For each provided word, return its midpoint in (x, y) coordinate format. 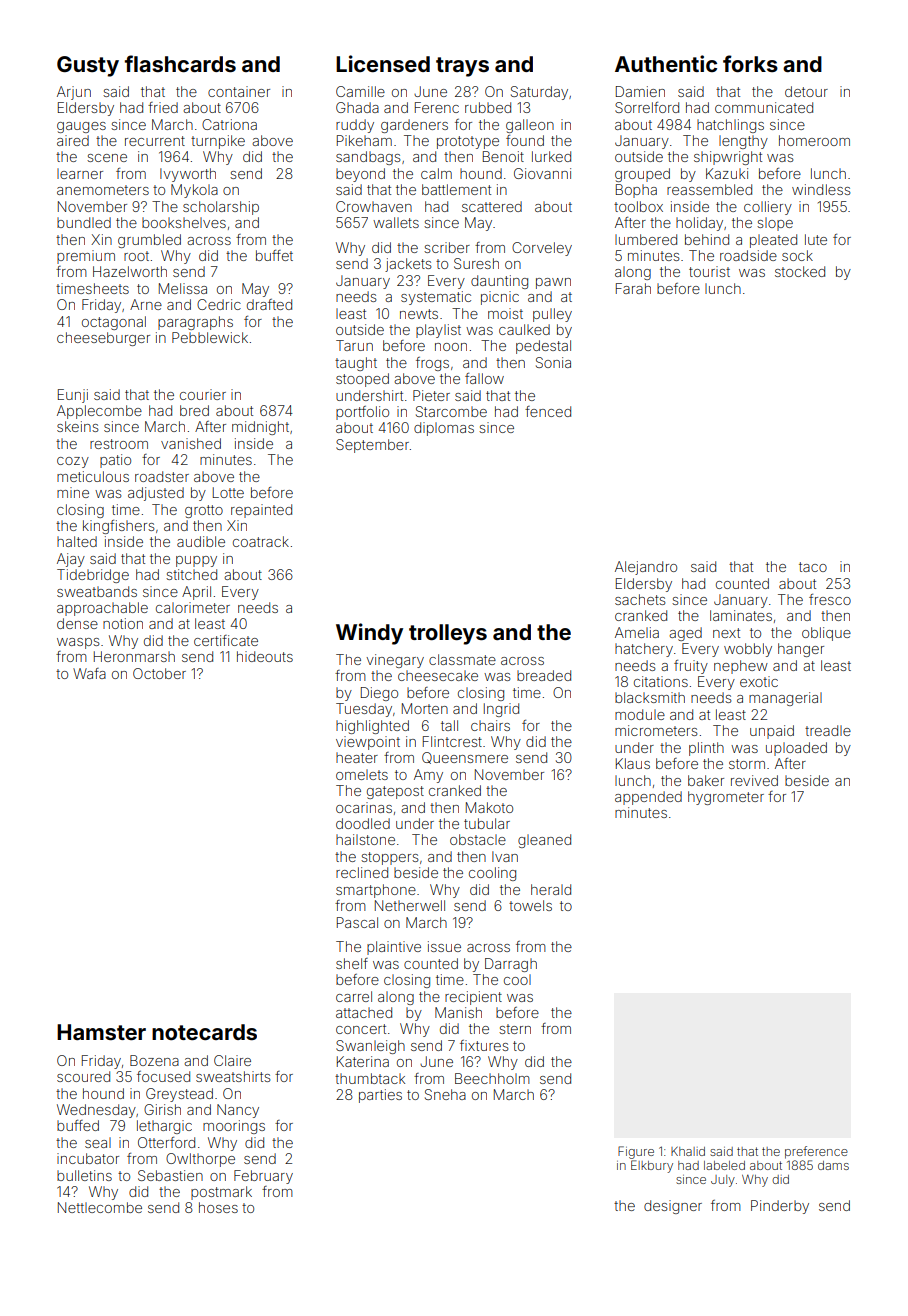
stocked (800, 271)
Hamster (101, 1032)
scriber (447, 247)
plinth (706, 749)
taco (813, 567)
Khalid (688, 1151)
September (372, 446)
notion (123, 623)
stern (515, 1029)
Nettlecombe (100, 1207)
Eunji (73, 396)
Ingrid (501, 710)
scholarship (221, 208)
